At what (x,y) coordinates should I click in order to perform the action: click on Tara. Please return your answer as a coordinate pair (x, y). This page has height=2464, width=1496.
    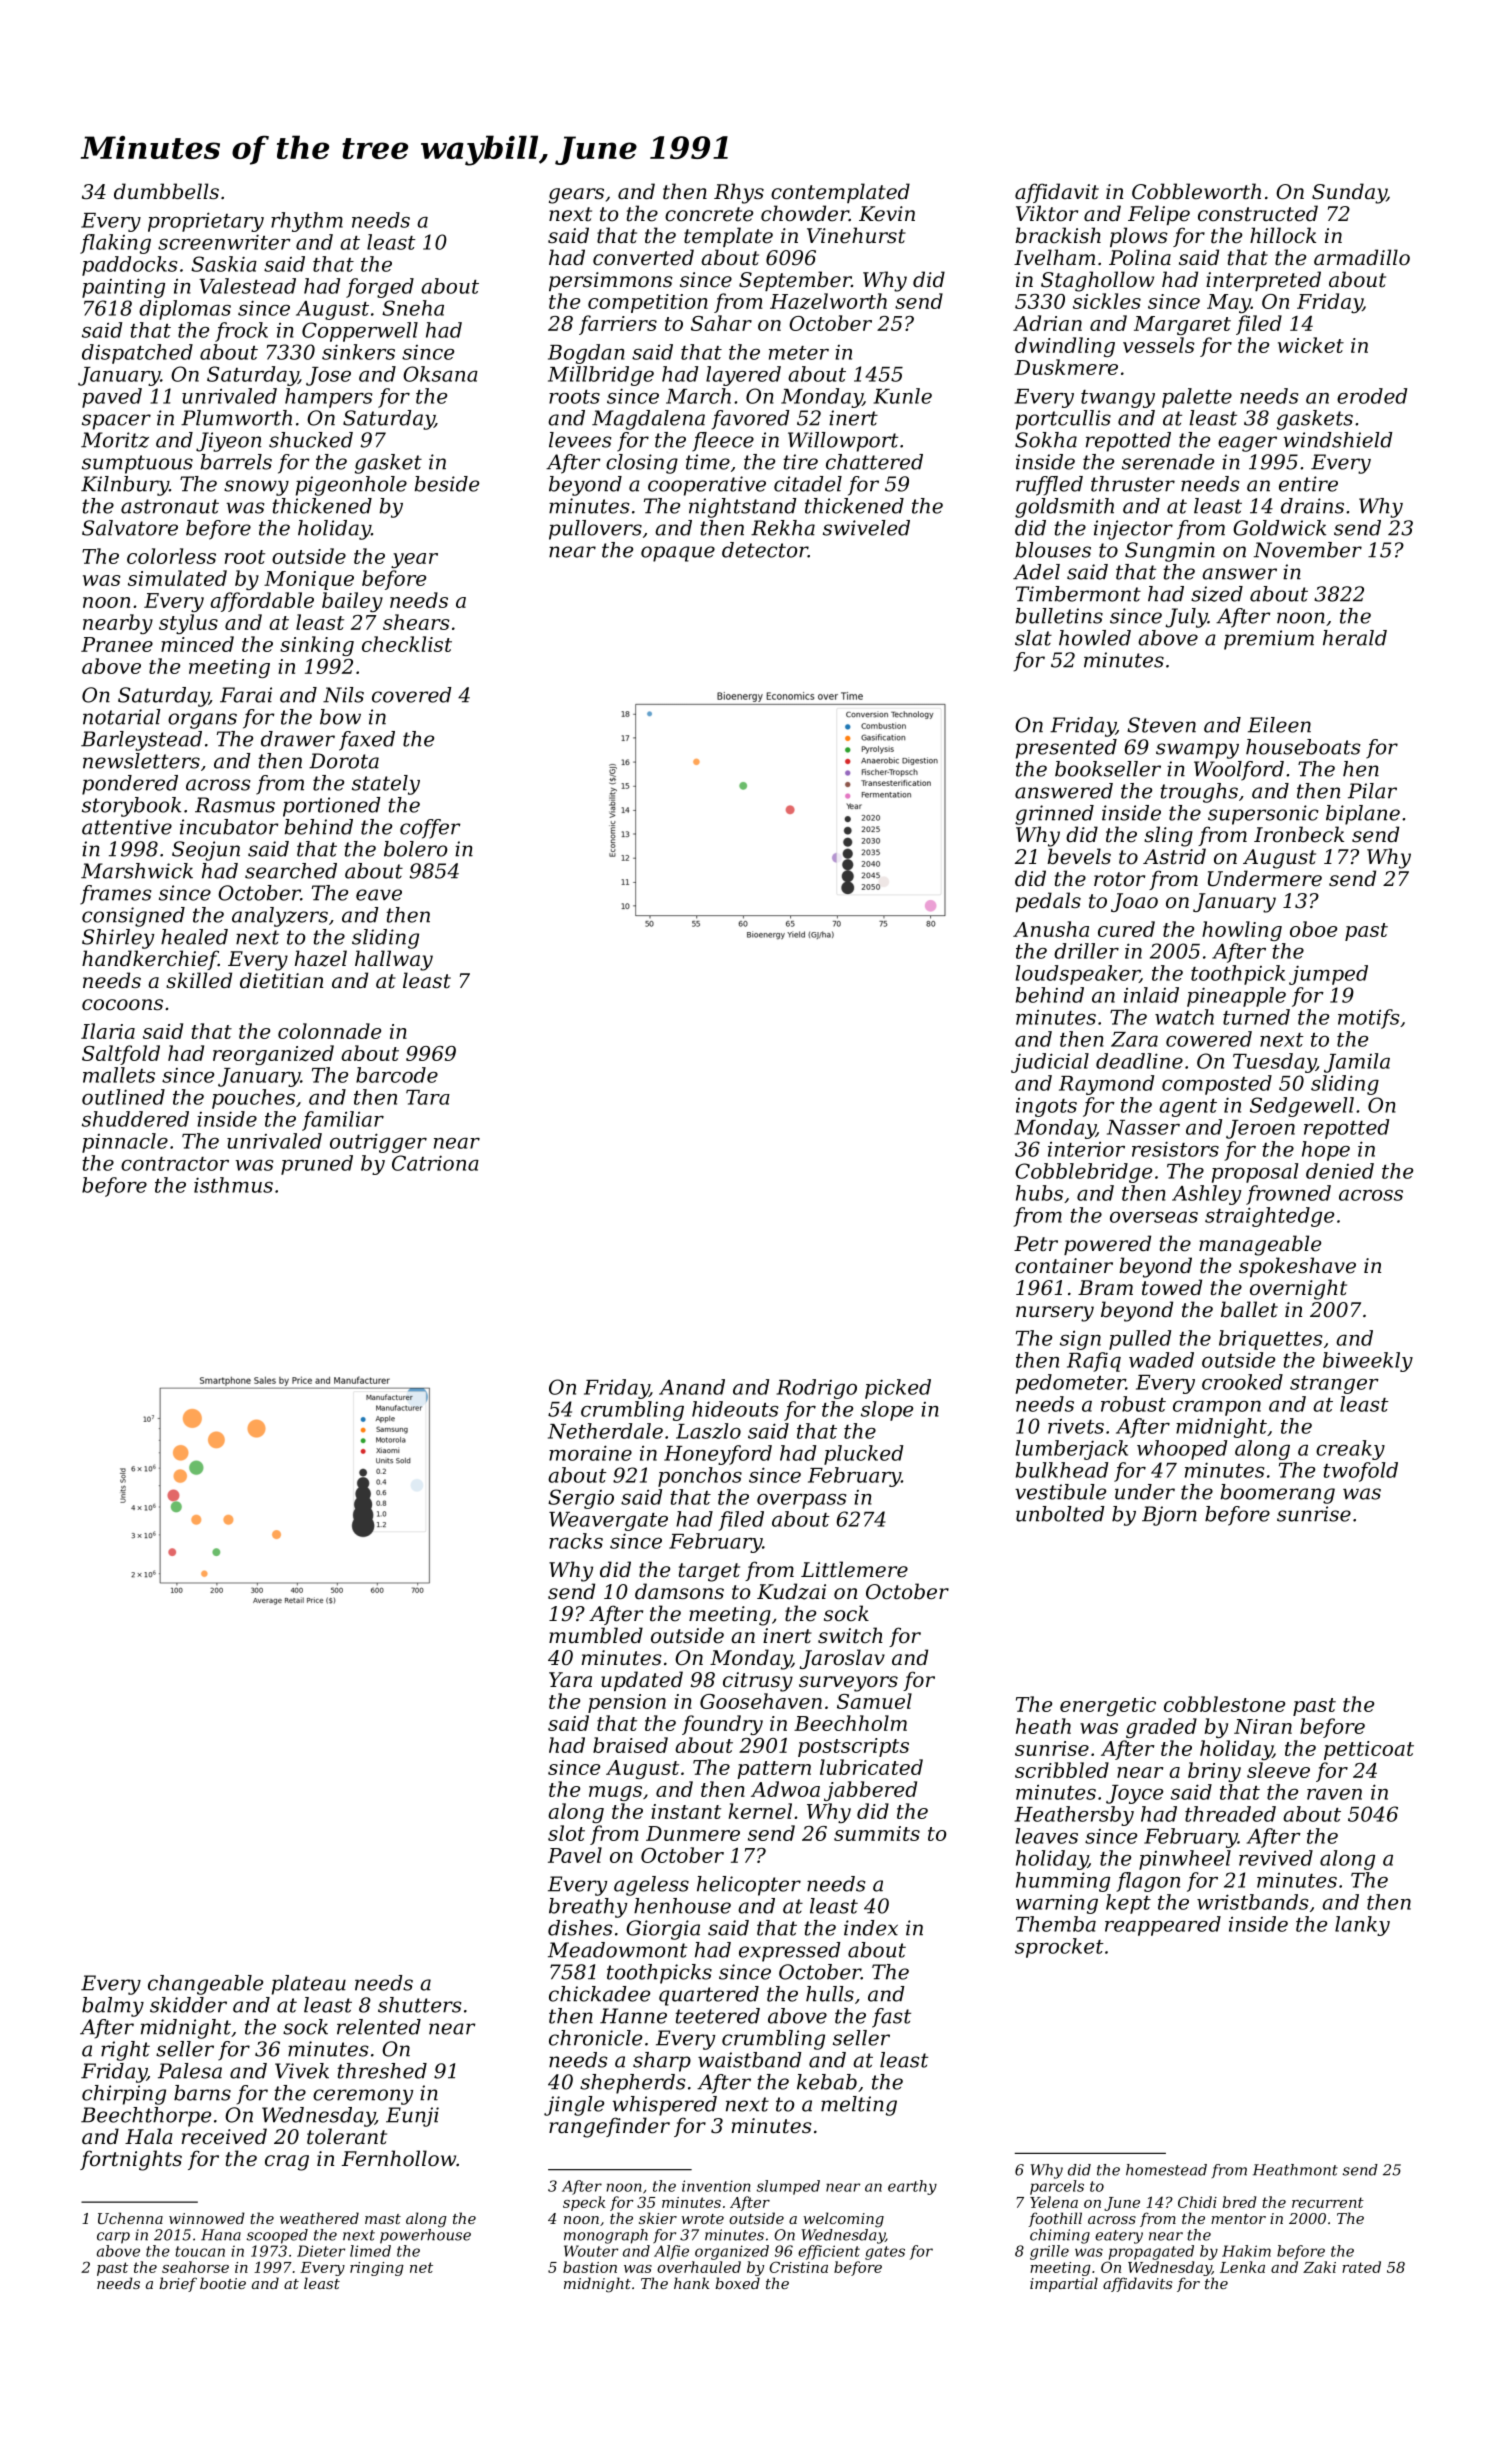
    Looking at the image, I should click on (428, 1097).
